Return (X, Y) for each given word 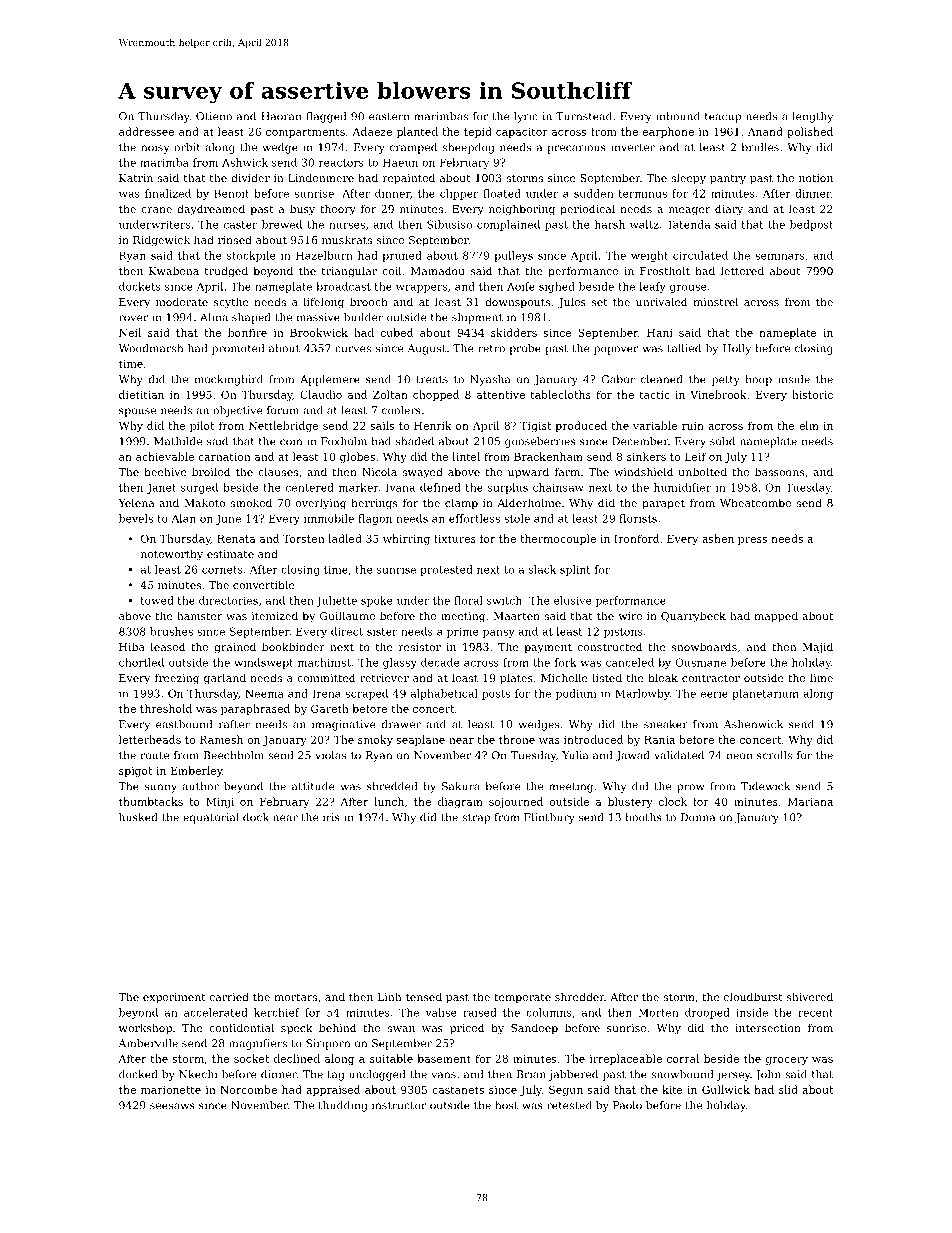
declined (297, 1058)
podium (576, 694)
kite (673, 1089)
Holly (737, 349)
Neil (130, 332)
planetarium (765, 694)
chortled (141, 662)
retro (491, 349)
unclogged (377, 1075)
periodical (587, 210)
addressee (146, 131)
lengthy (812, 117)
